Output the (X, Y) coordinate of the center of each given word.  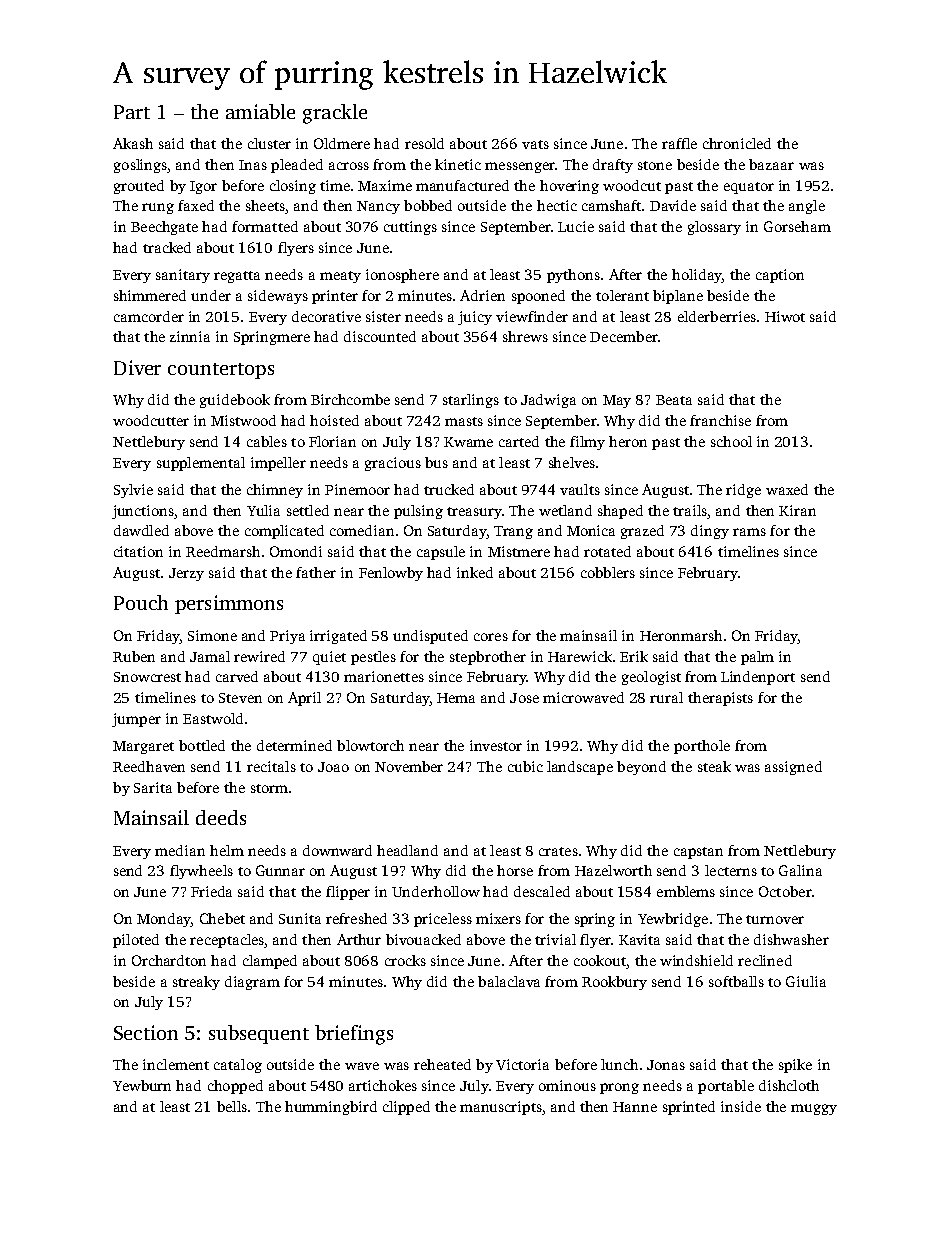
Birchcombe (350, 399)
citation (138, 551)
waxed (787, 489)
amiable (260, 111)
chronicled (737, 143)
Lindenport (758, 678)
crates (558, 851)
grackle (335, 114)
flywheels (201, 872)
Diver (137, 367)
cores (491, 637)
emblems (686, 891)
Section (146, 1032)
